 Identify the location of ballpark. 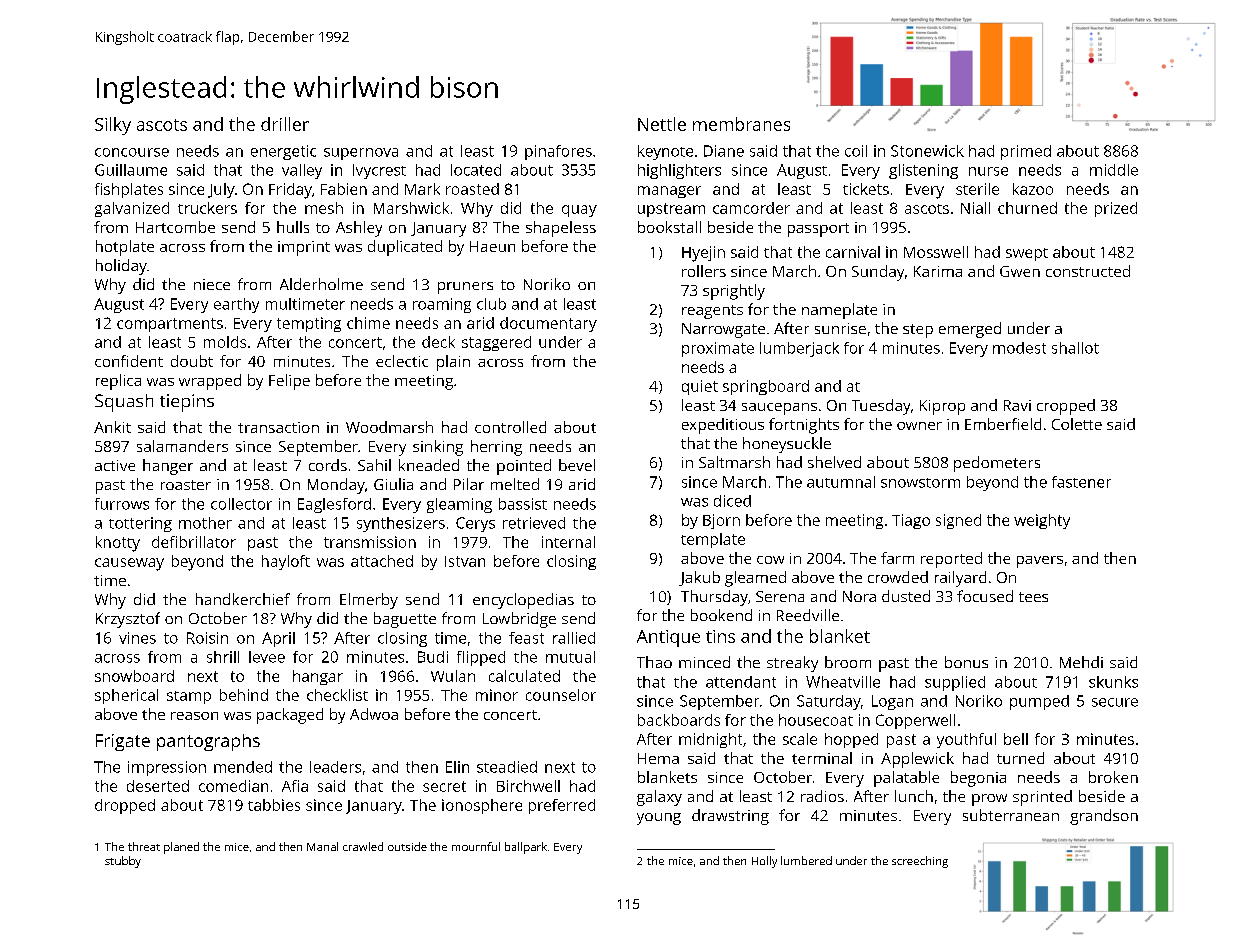
(526, 848).
